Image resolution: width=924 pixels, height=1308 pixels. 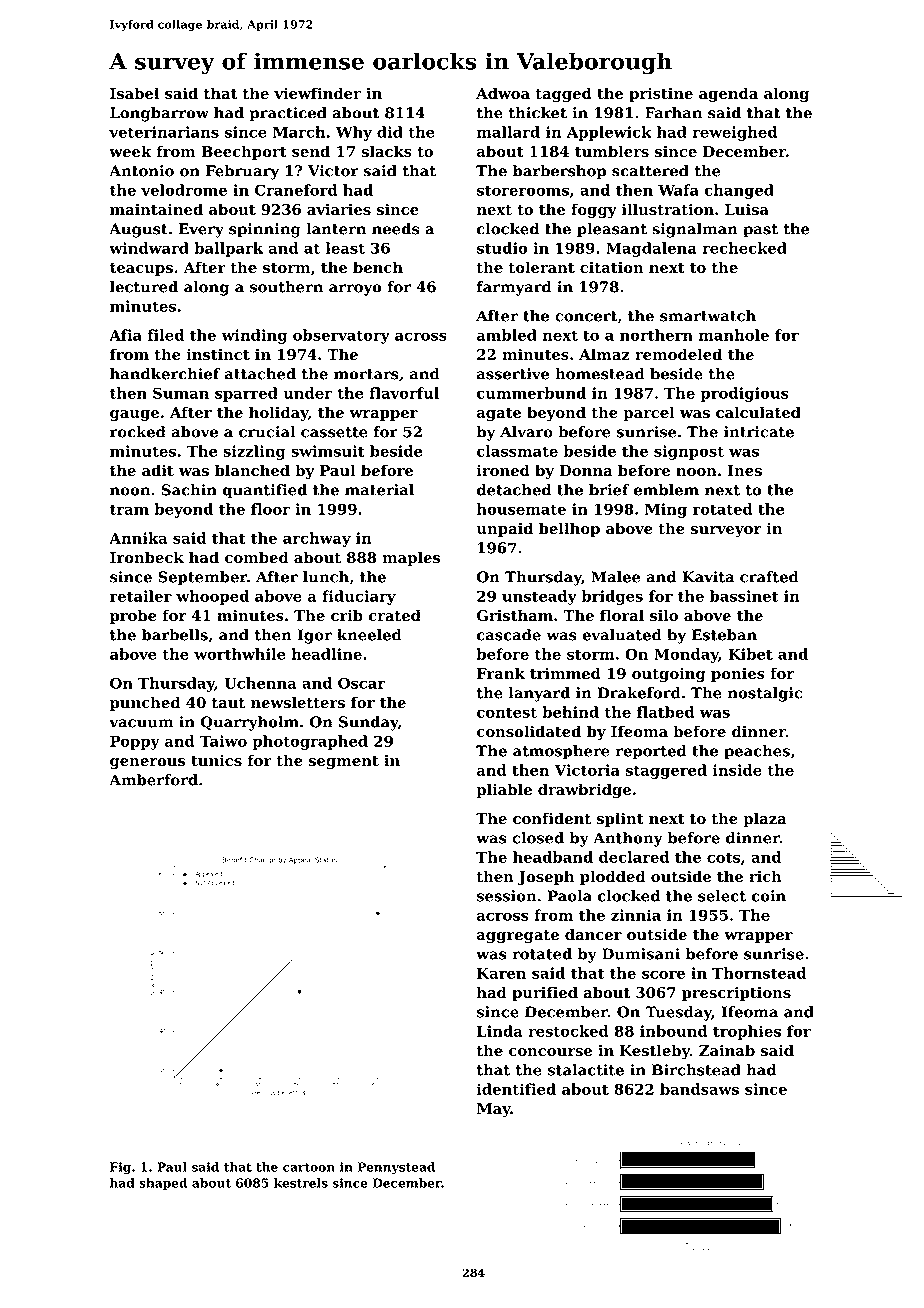 I want to click on viewfinder, so click(x=317, y=93).
